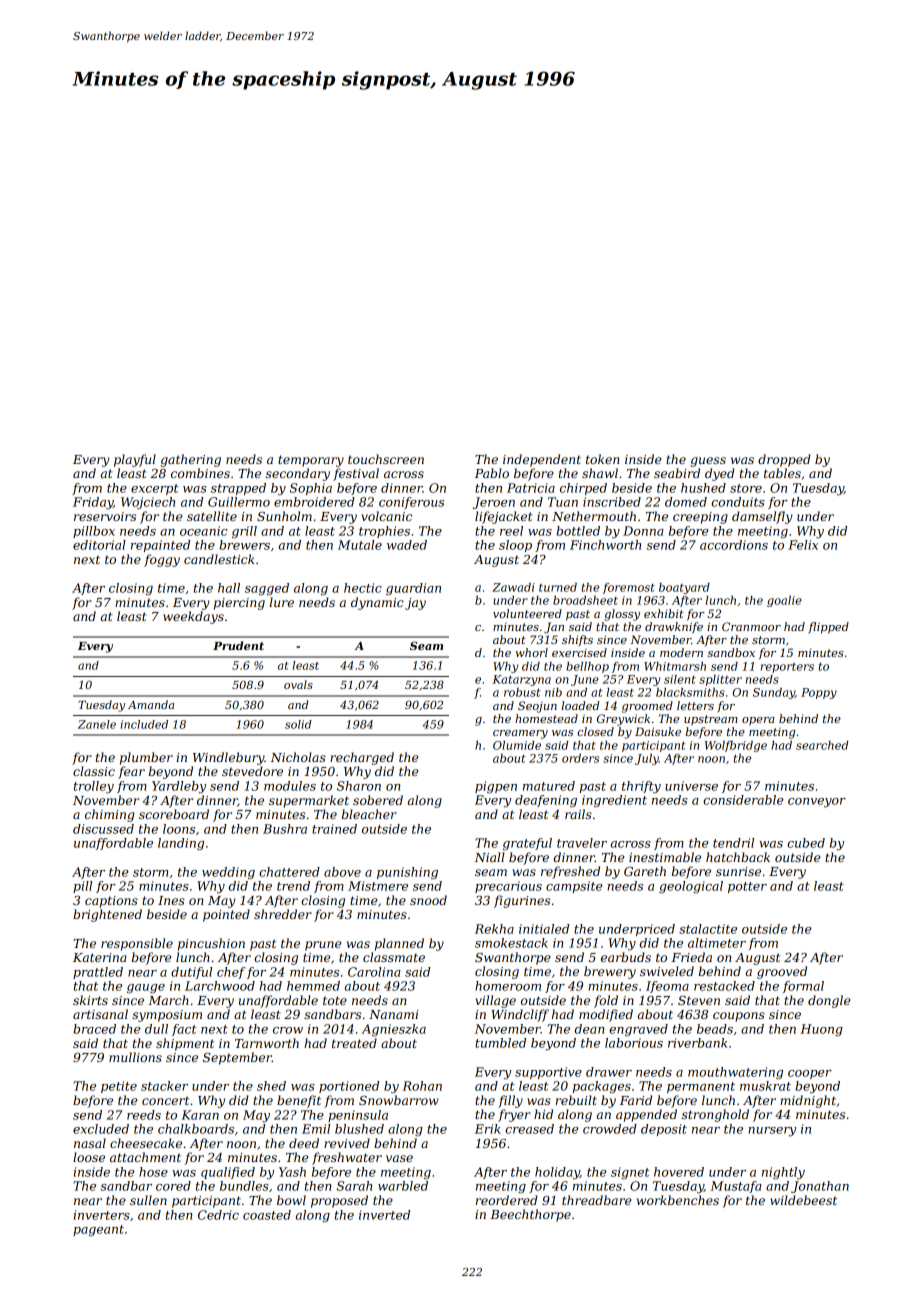  What do you see at coordinates (678, 1200) in the screenshot?
I see `workbenches` at bounding box center [678, 1200].
